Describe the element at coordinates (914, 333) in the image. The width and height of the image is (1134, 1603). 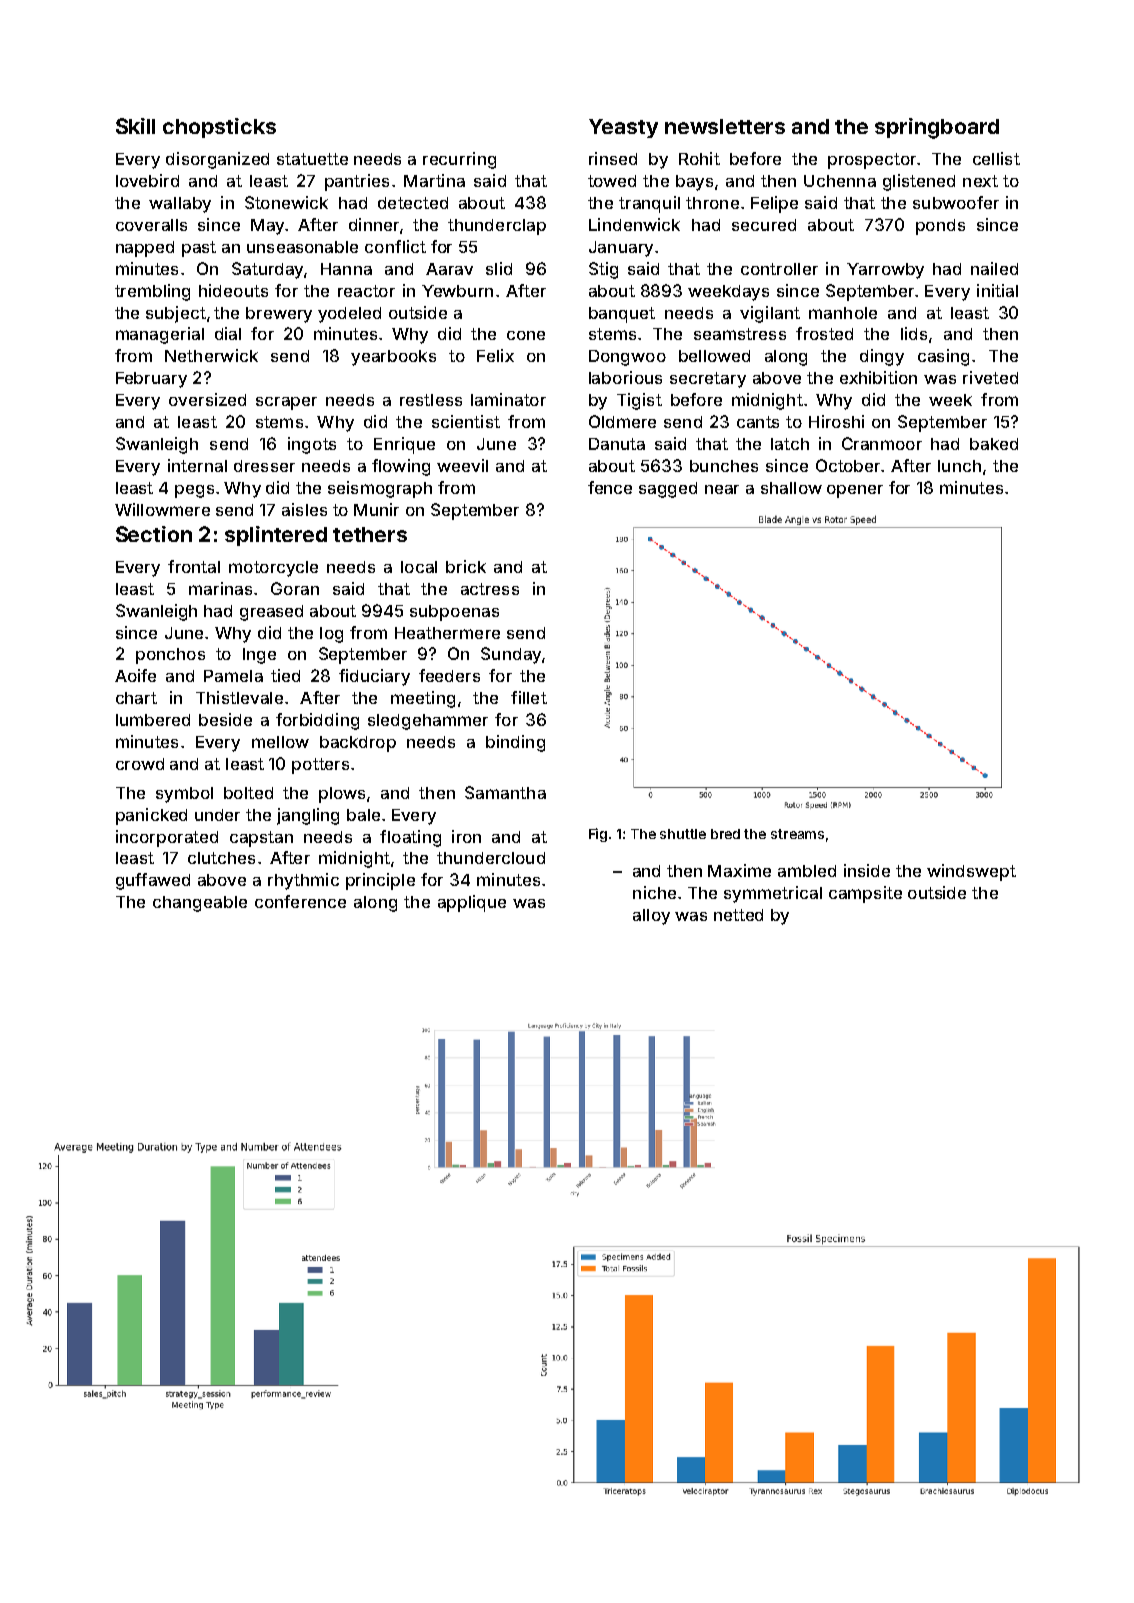
I see `lids` at that location.
